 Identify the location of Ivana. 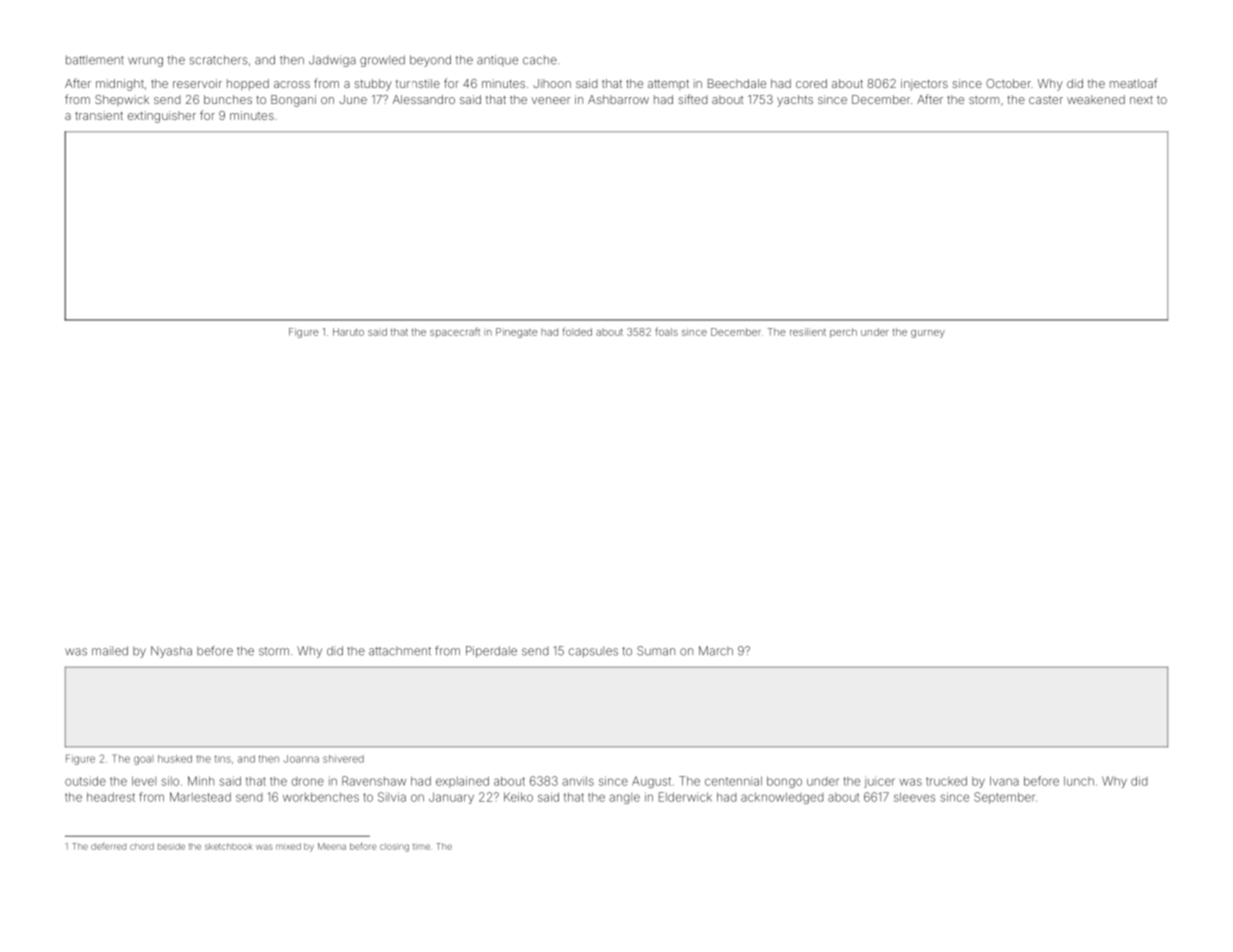
(1004, 781).
